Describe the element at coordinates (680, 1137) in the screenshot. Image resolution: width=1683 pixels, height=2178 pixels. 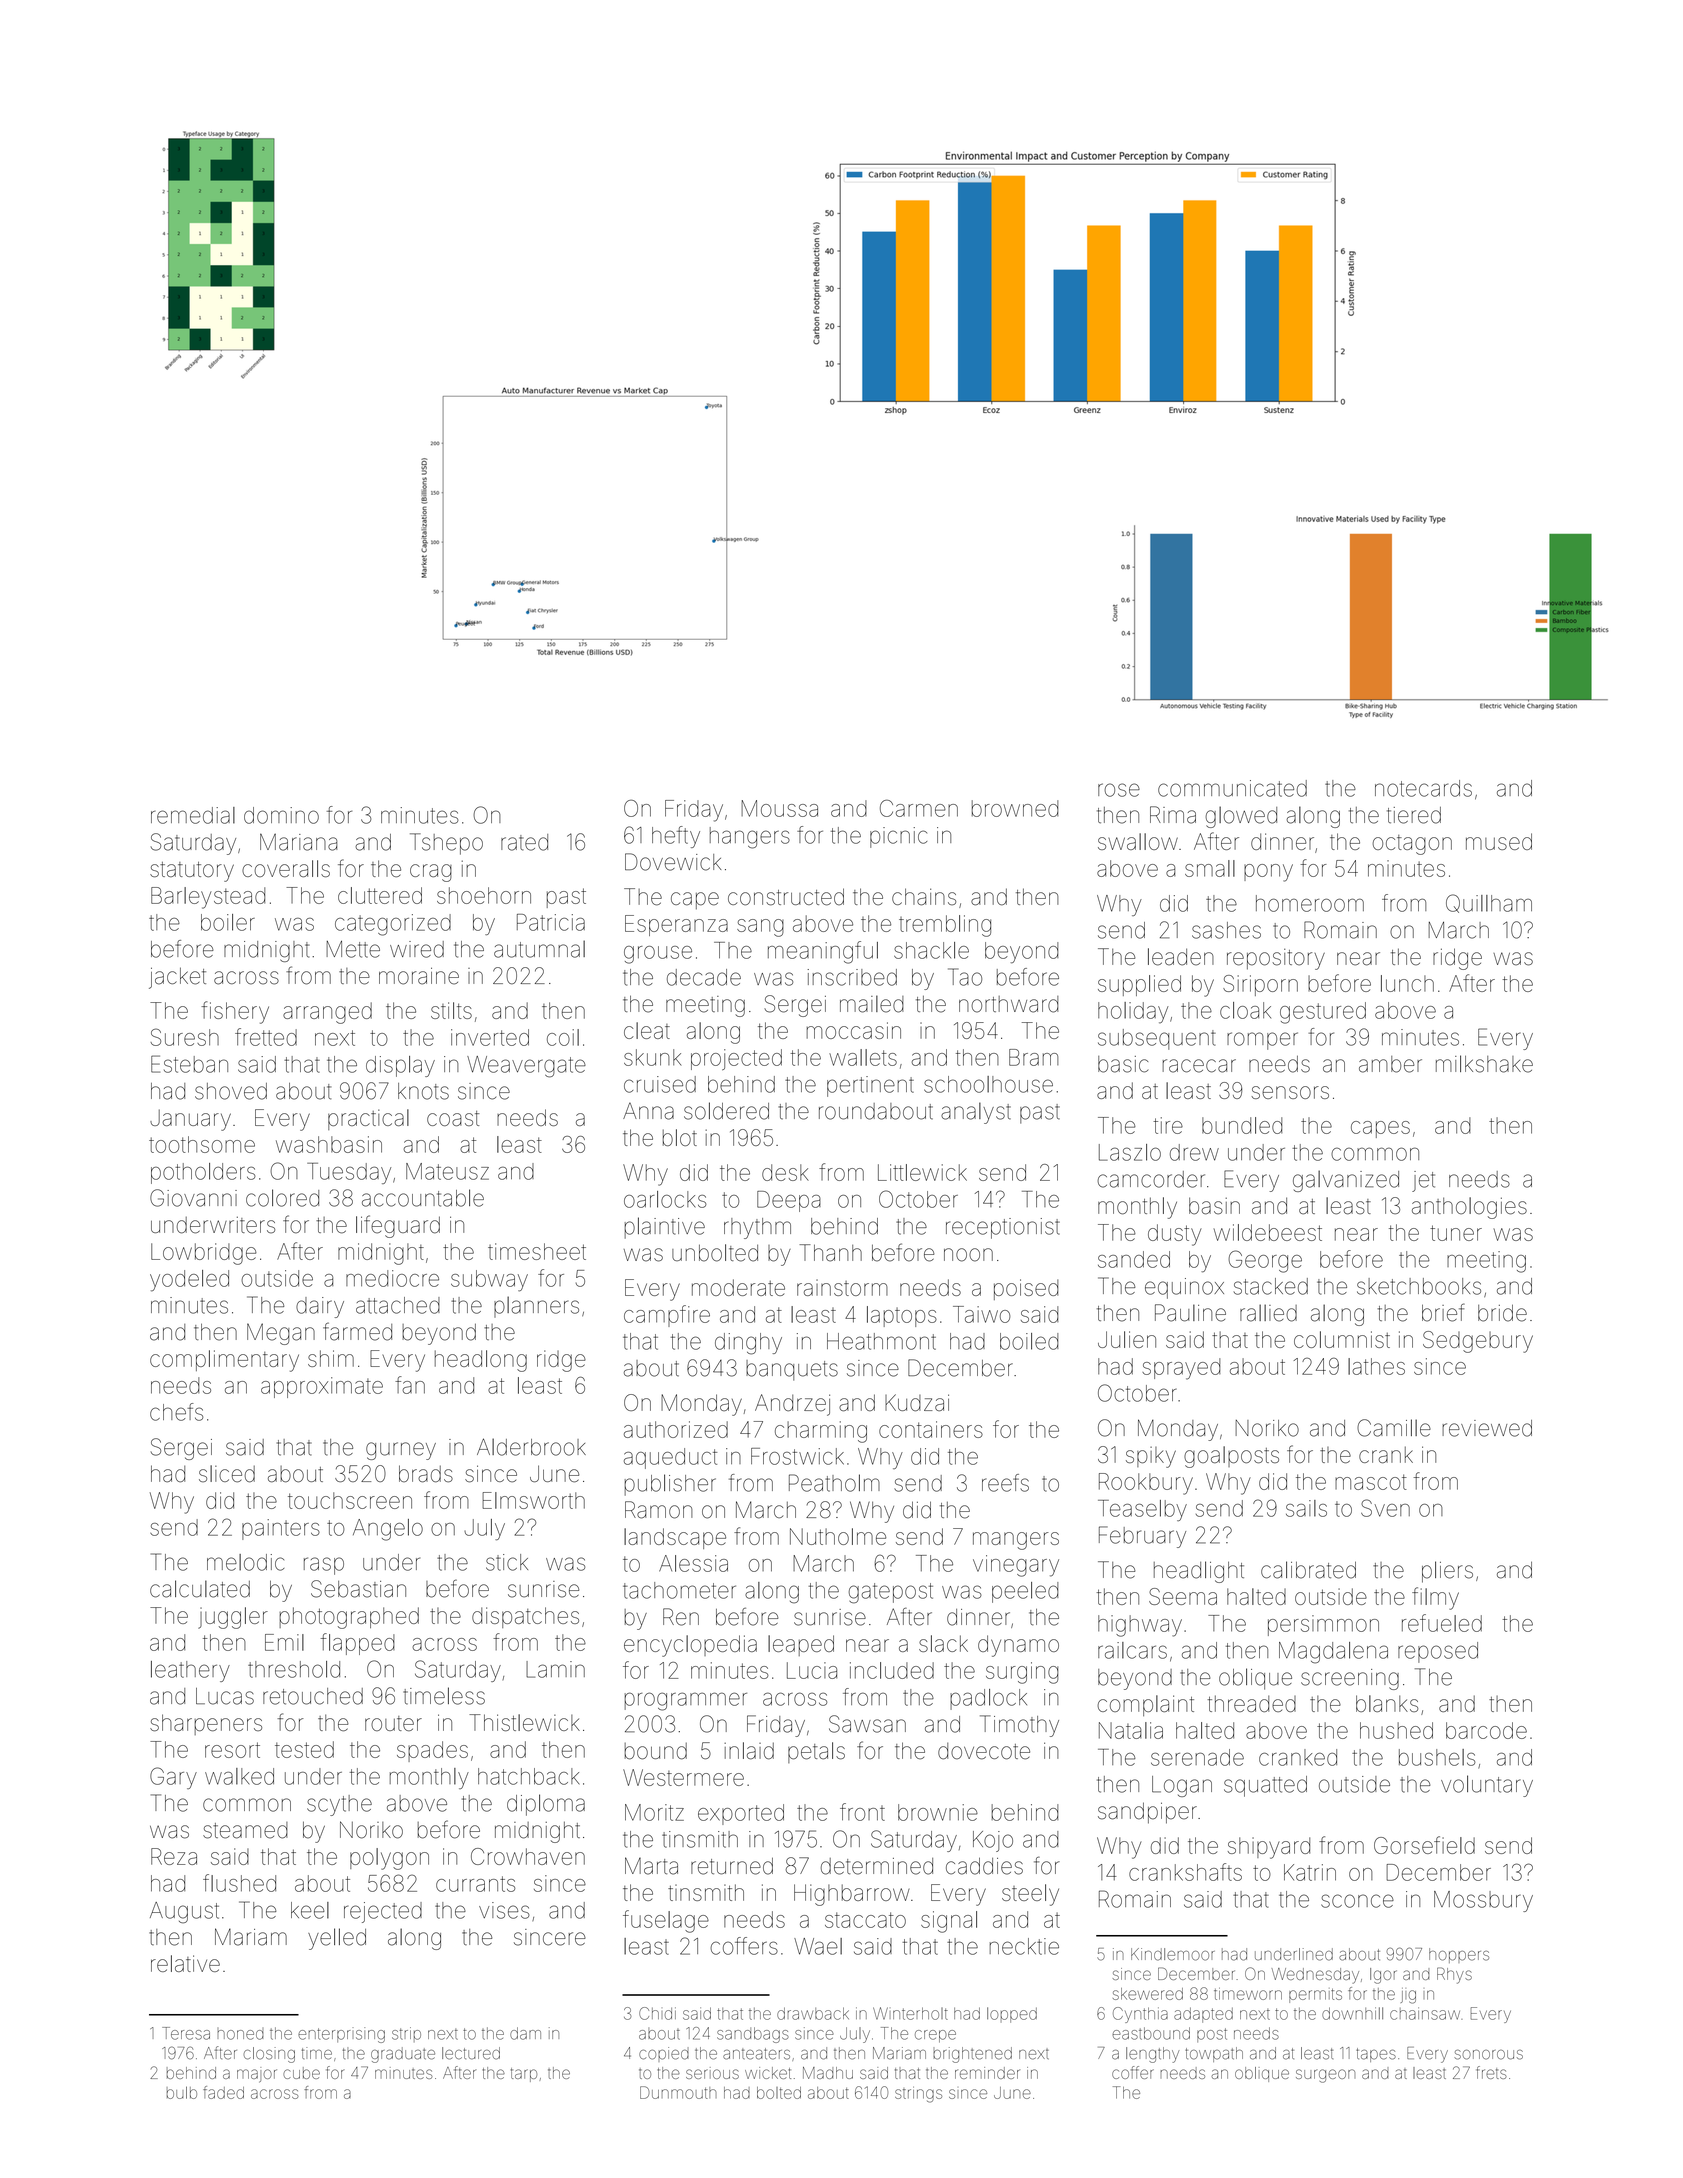
I see `blot` at that location.
